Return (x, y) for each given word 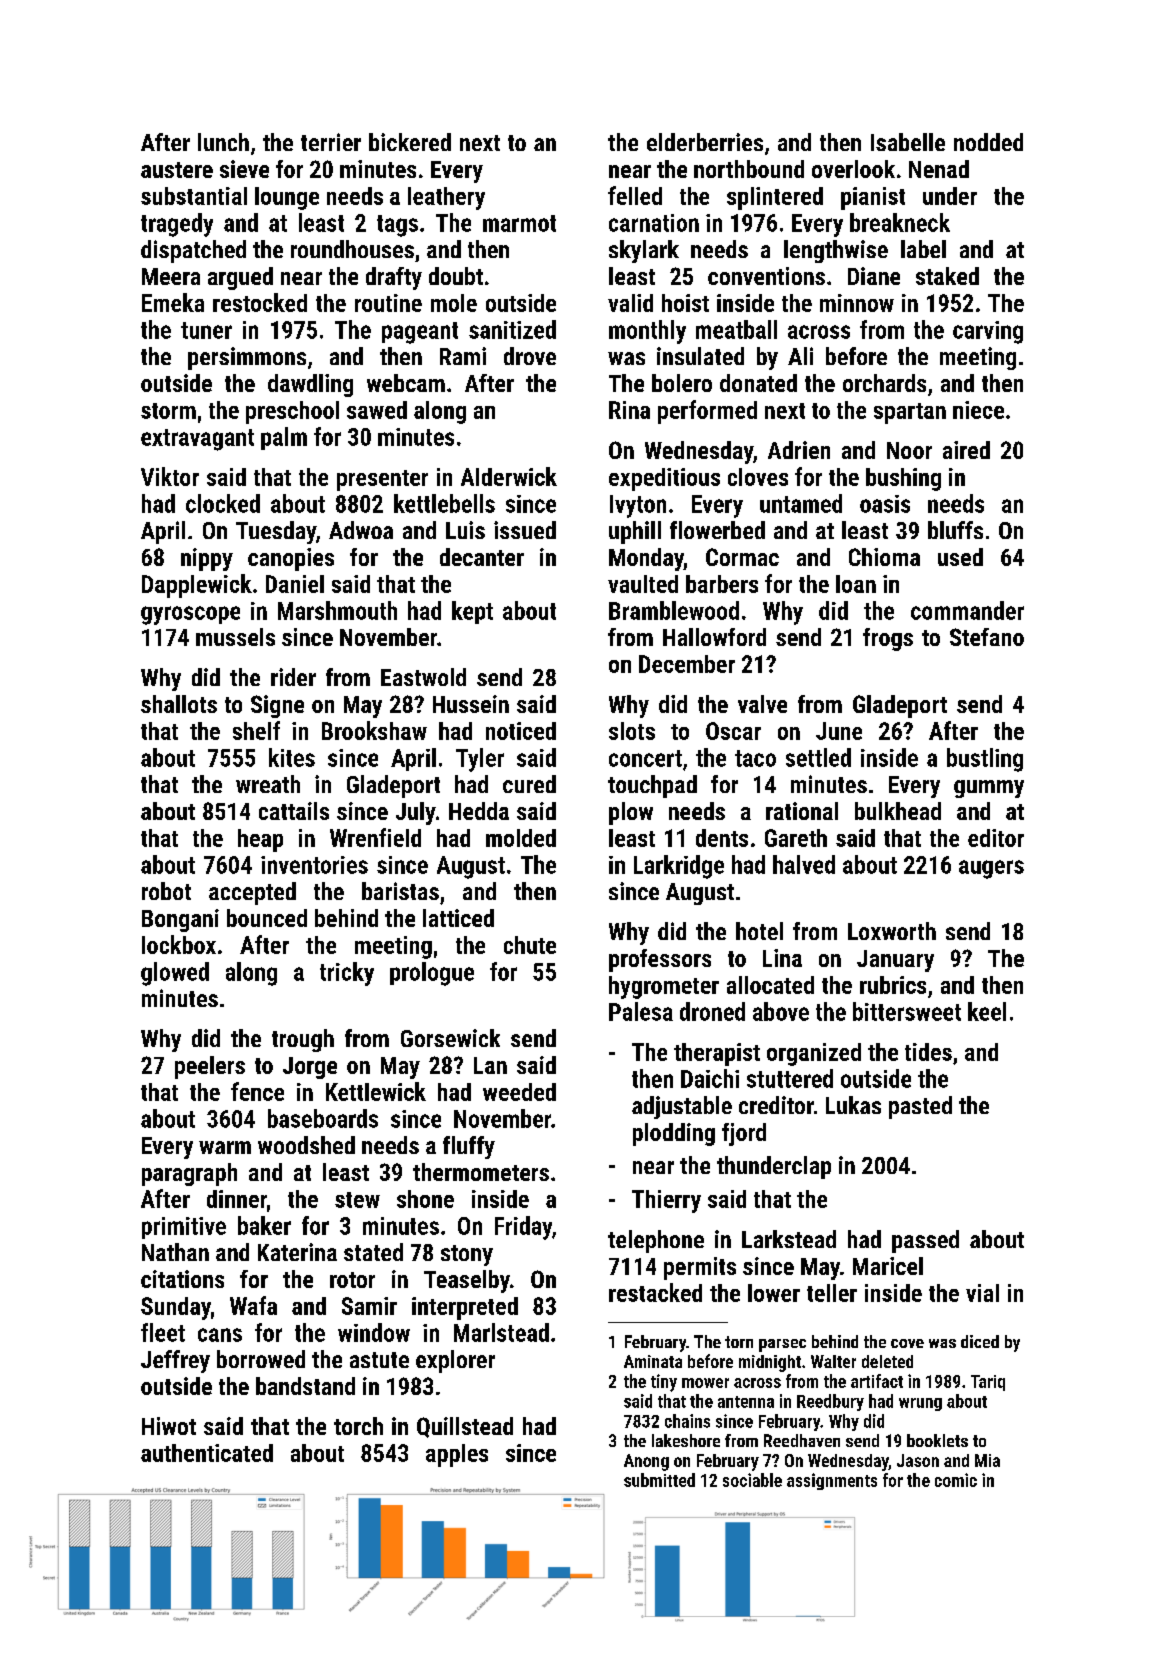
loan (856, 584)
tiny (664, 1383)
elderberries (705, 142)
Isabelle (908, 142)
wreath (268, 784)
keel (987, 1011)
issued (525, 530)
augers (991, 869)
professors (660, 960)
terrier (331, 142)
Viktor (170, 476)
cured (529, 784)
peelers (210, 1067)
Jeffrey (175, 1361)
